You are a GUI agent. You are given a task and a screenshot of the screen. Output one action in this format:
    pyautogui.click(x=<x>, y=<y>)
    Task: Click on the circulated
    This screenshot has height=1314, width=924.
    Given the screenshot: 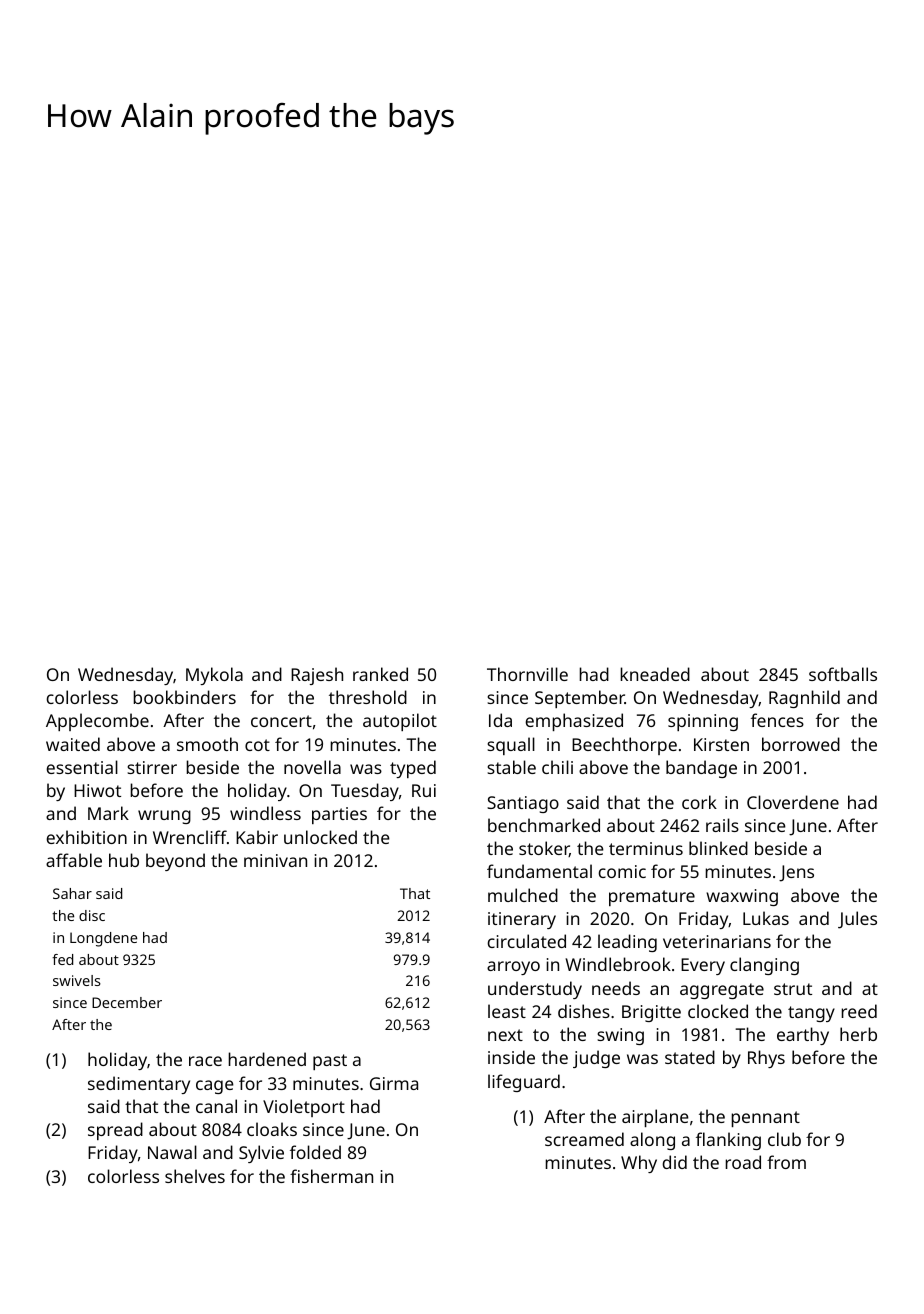 What is the action you would take?
    pyautogui.click(x=526, y=941)
